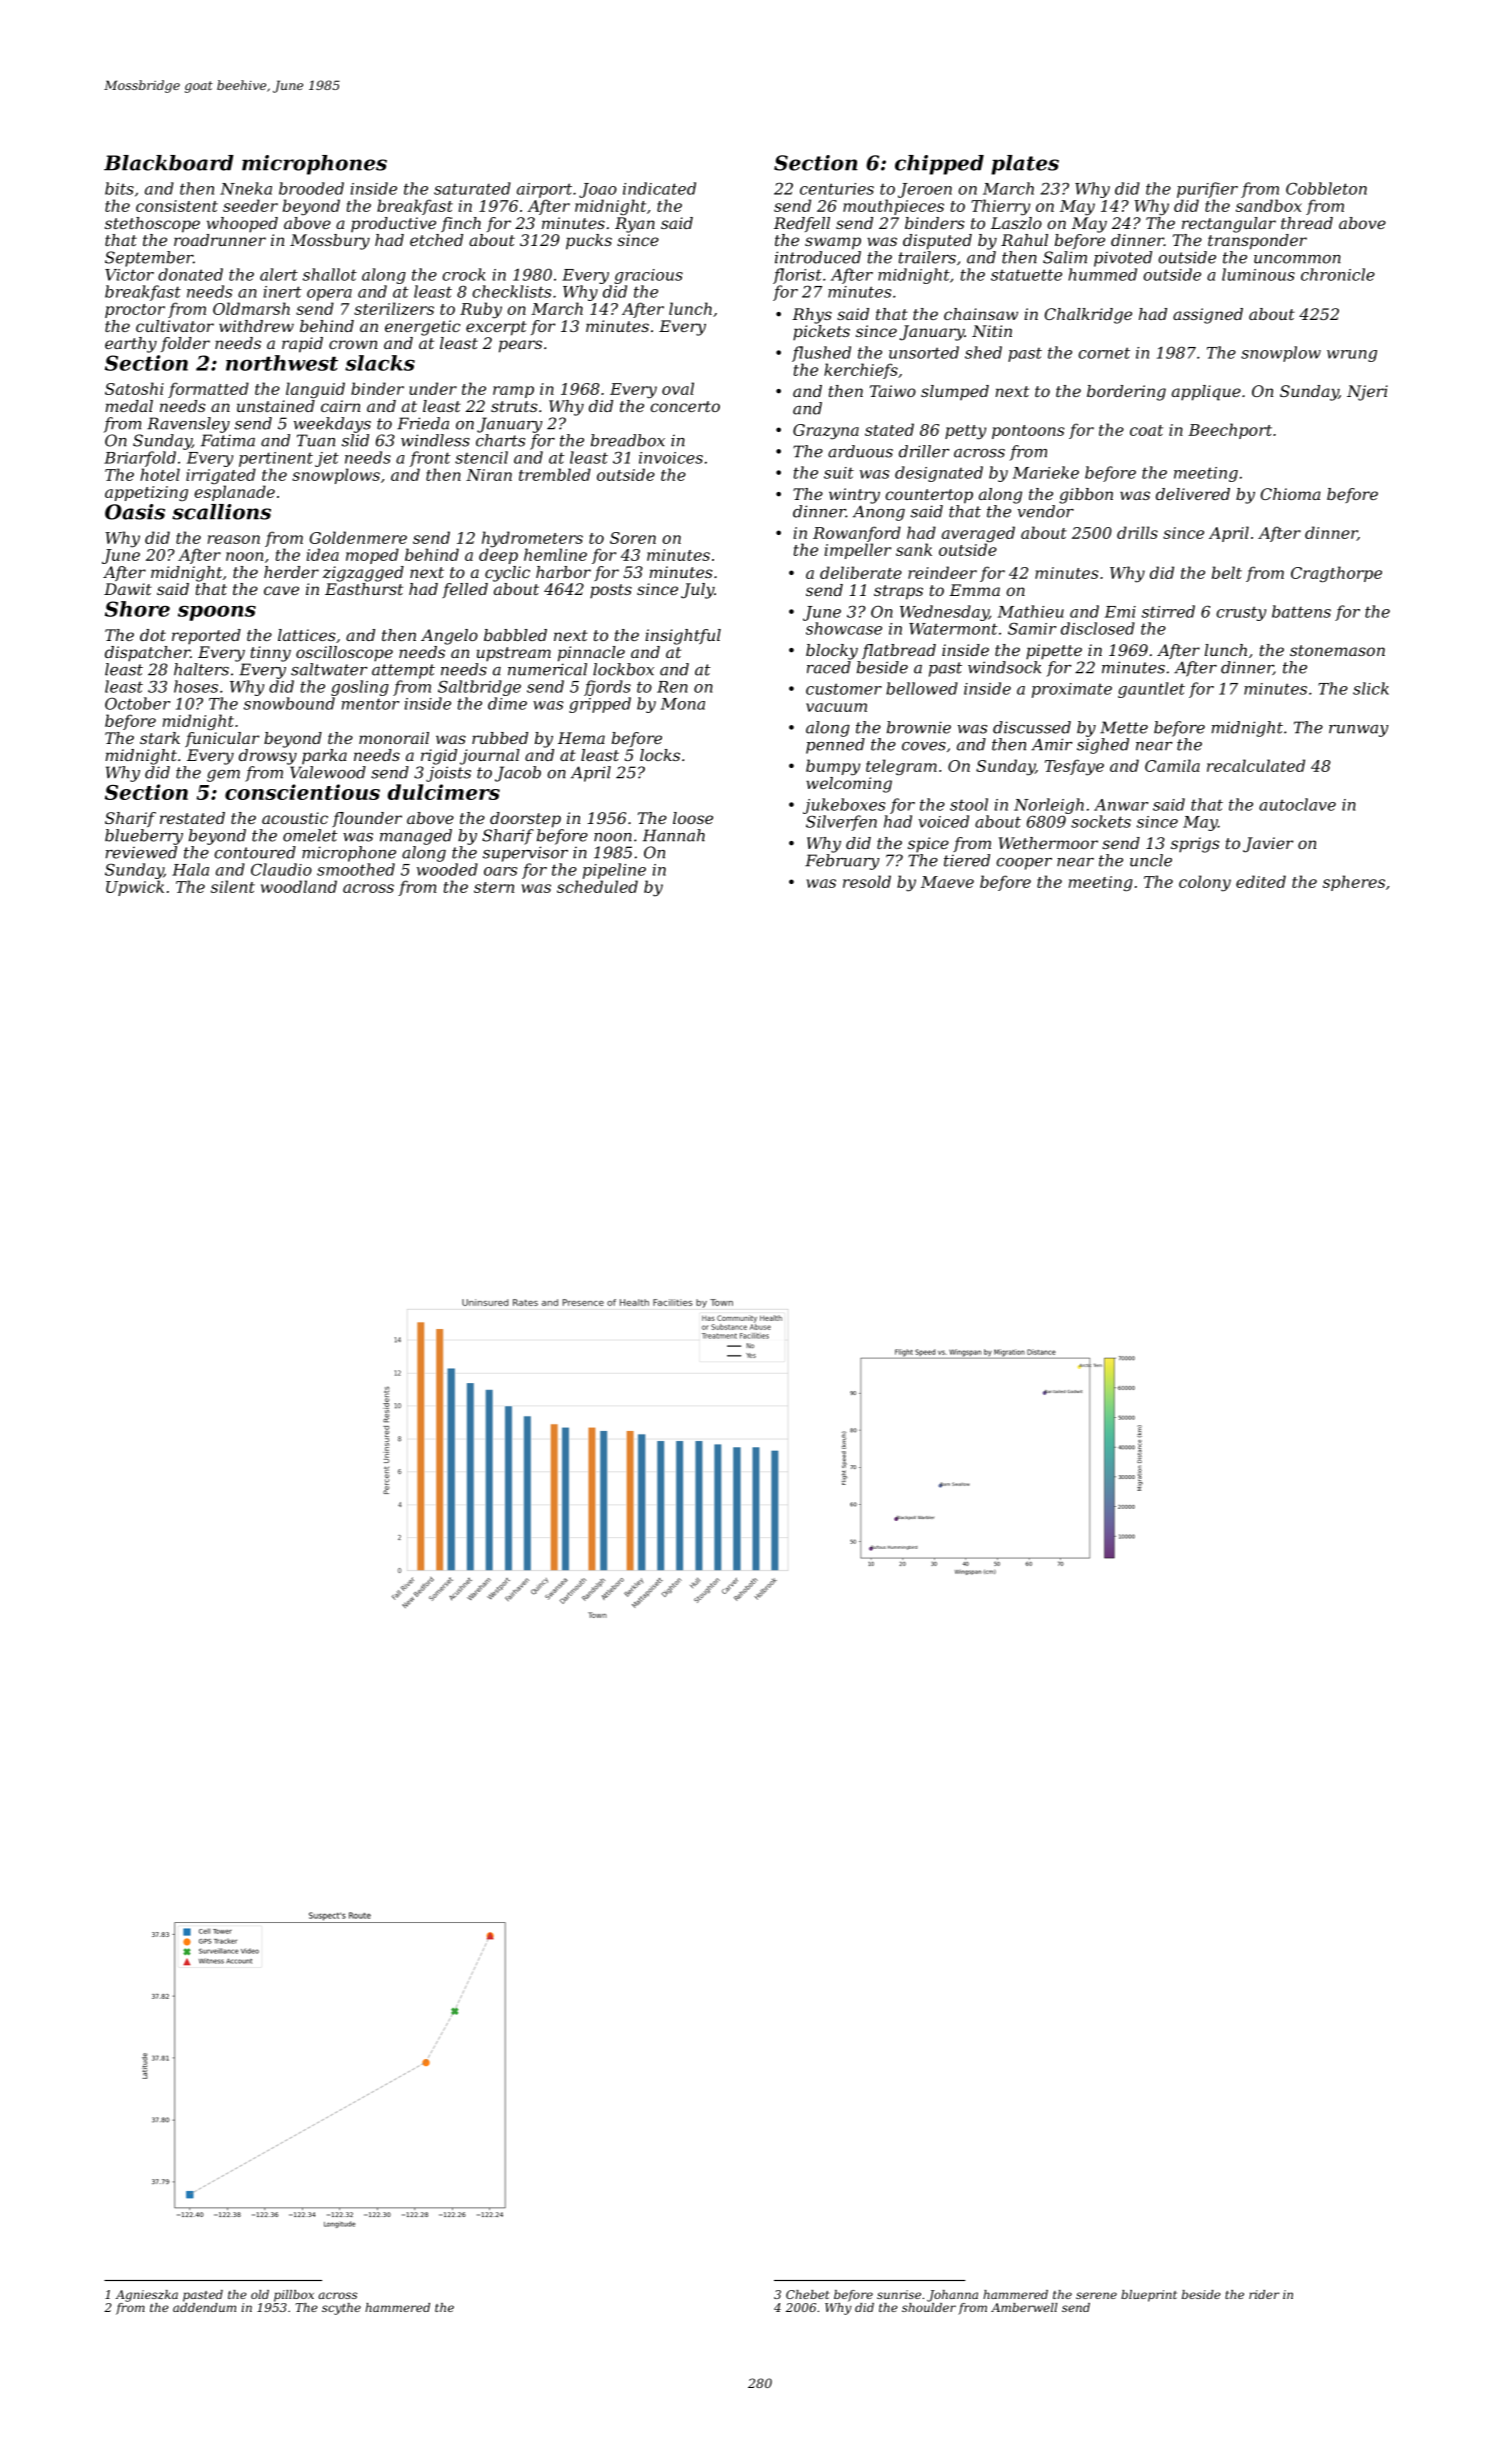 The image size is (1496, 2464). I want to click on Blackboard, so click(169, 163).
